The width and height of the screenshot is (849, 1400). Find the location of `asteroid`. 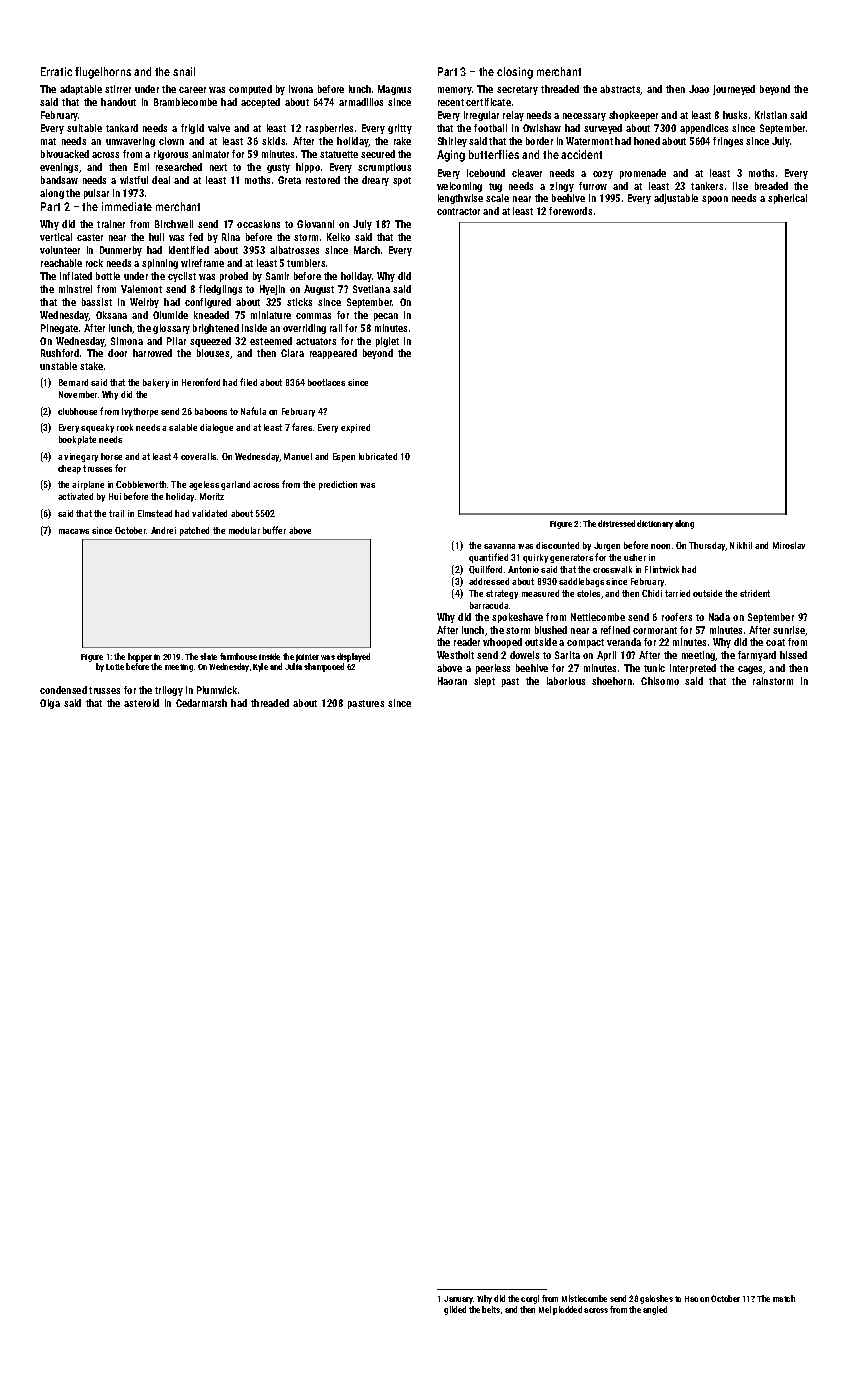

asteroid is located at coordinates (141, 703).
